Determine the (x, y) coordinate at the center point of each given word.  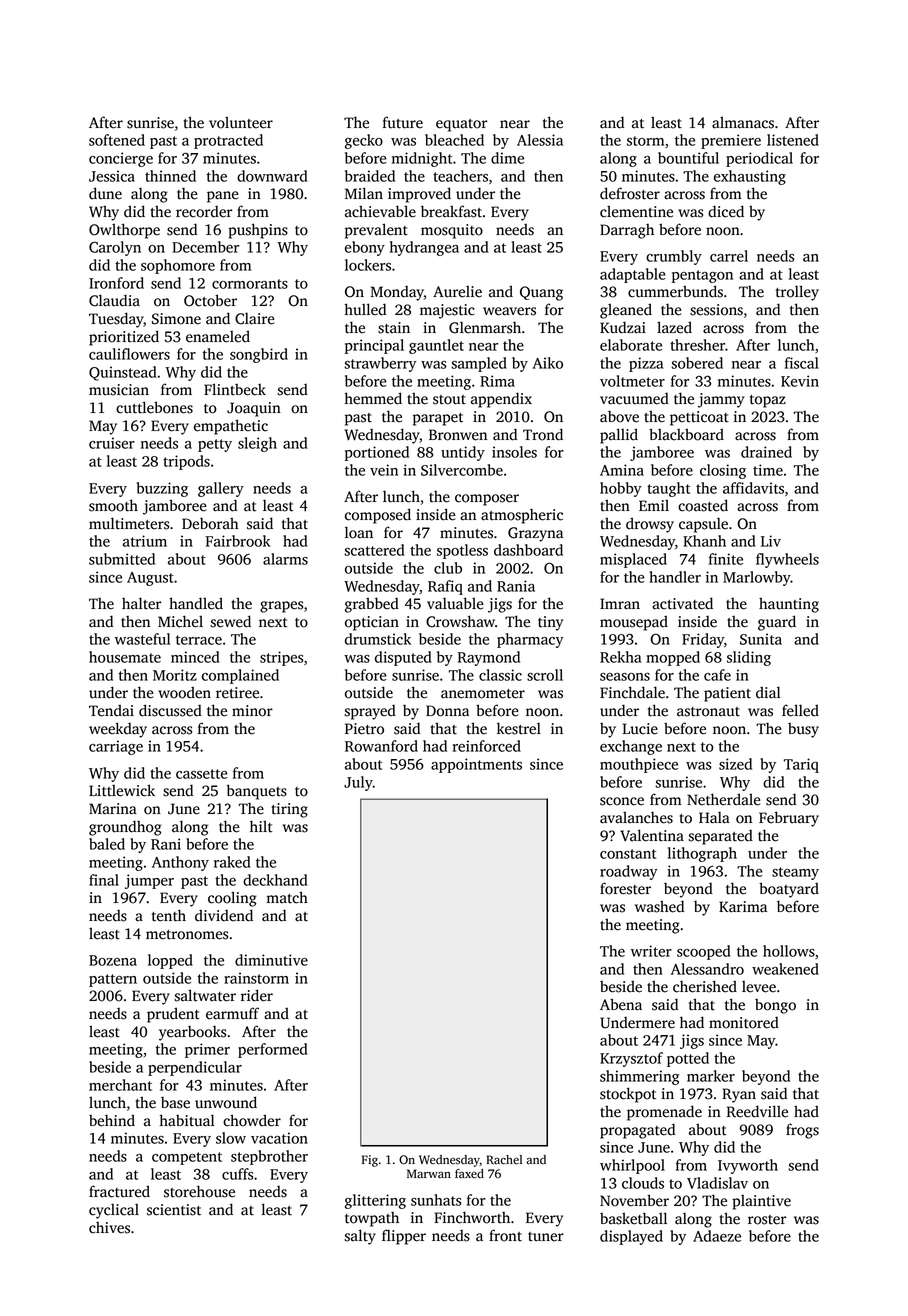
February (789, 819)
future (402, 122)
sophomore (178, 266)
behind (112, 1120)
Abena (621, 1004)
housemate (125, 657)
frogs (802, 1131)
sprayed (370, 712)
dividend (224, 915)
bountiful (688, 158)
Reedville (757, 1111)
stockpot (628, 1095)
